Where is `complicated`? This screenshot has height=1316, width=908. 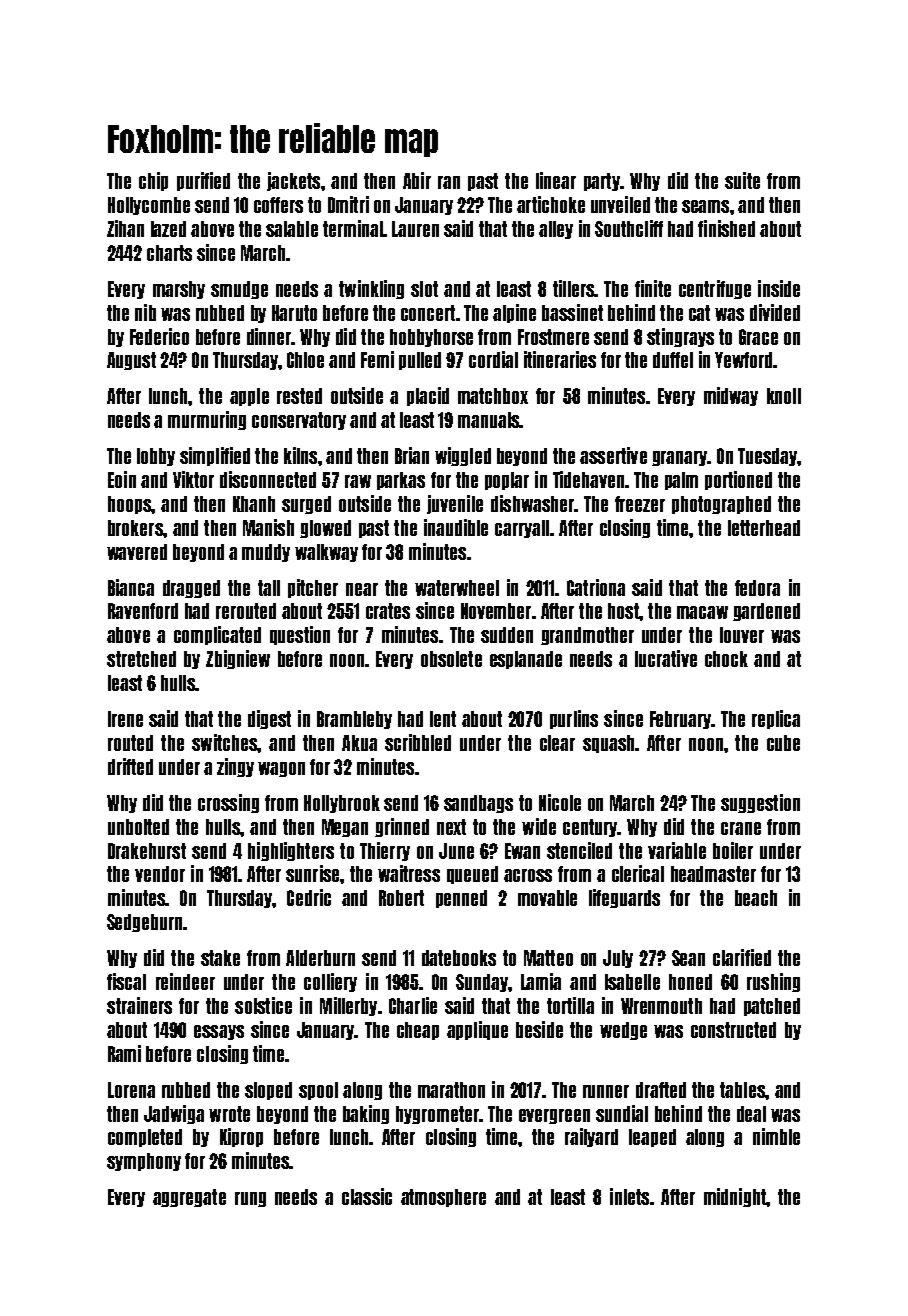 complicated is located at coordinates (217, 635).
